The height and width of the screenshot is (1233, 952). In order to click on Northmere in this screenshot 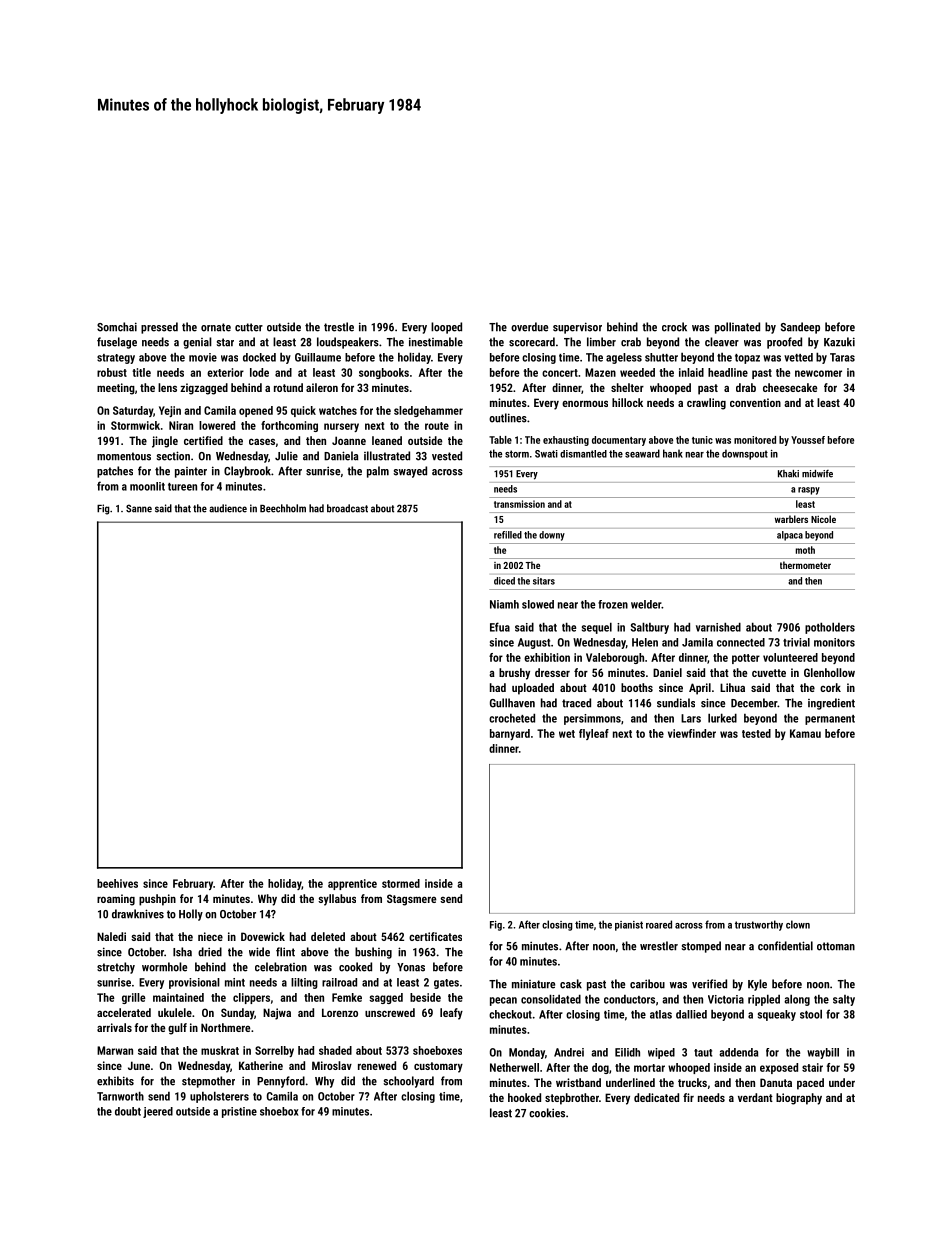, I will do `click(225, 1027)`.
